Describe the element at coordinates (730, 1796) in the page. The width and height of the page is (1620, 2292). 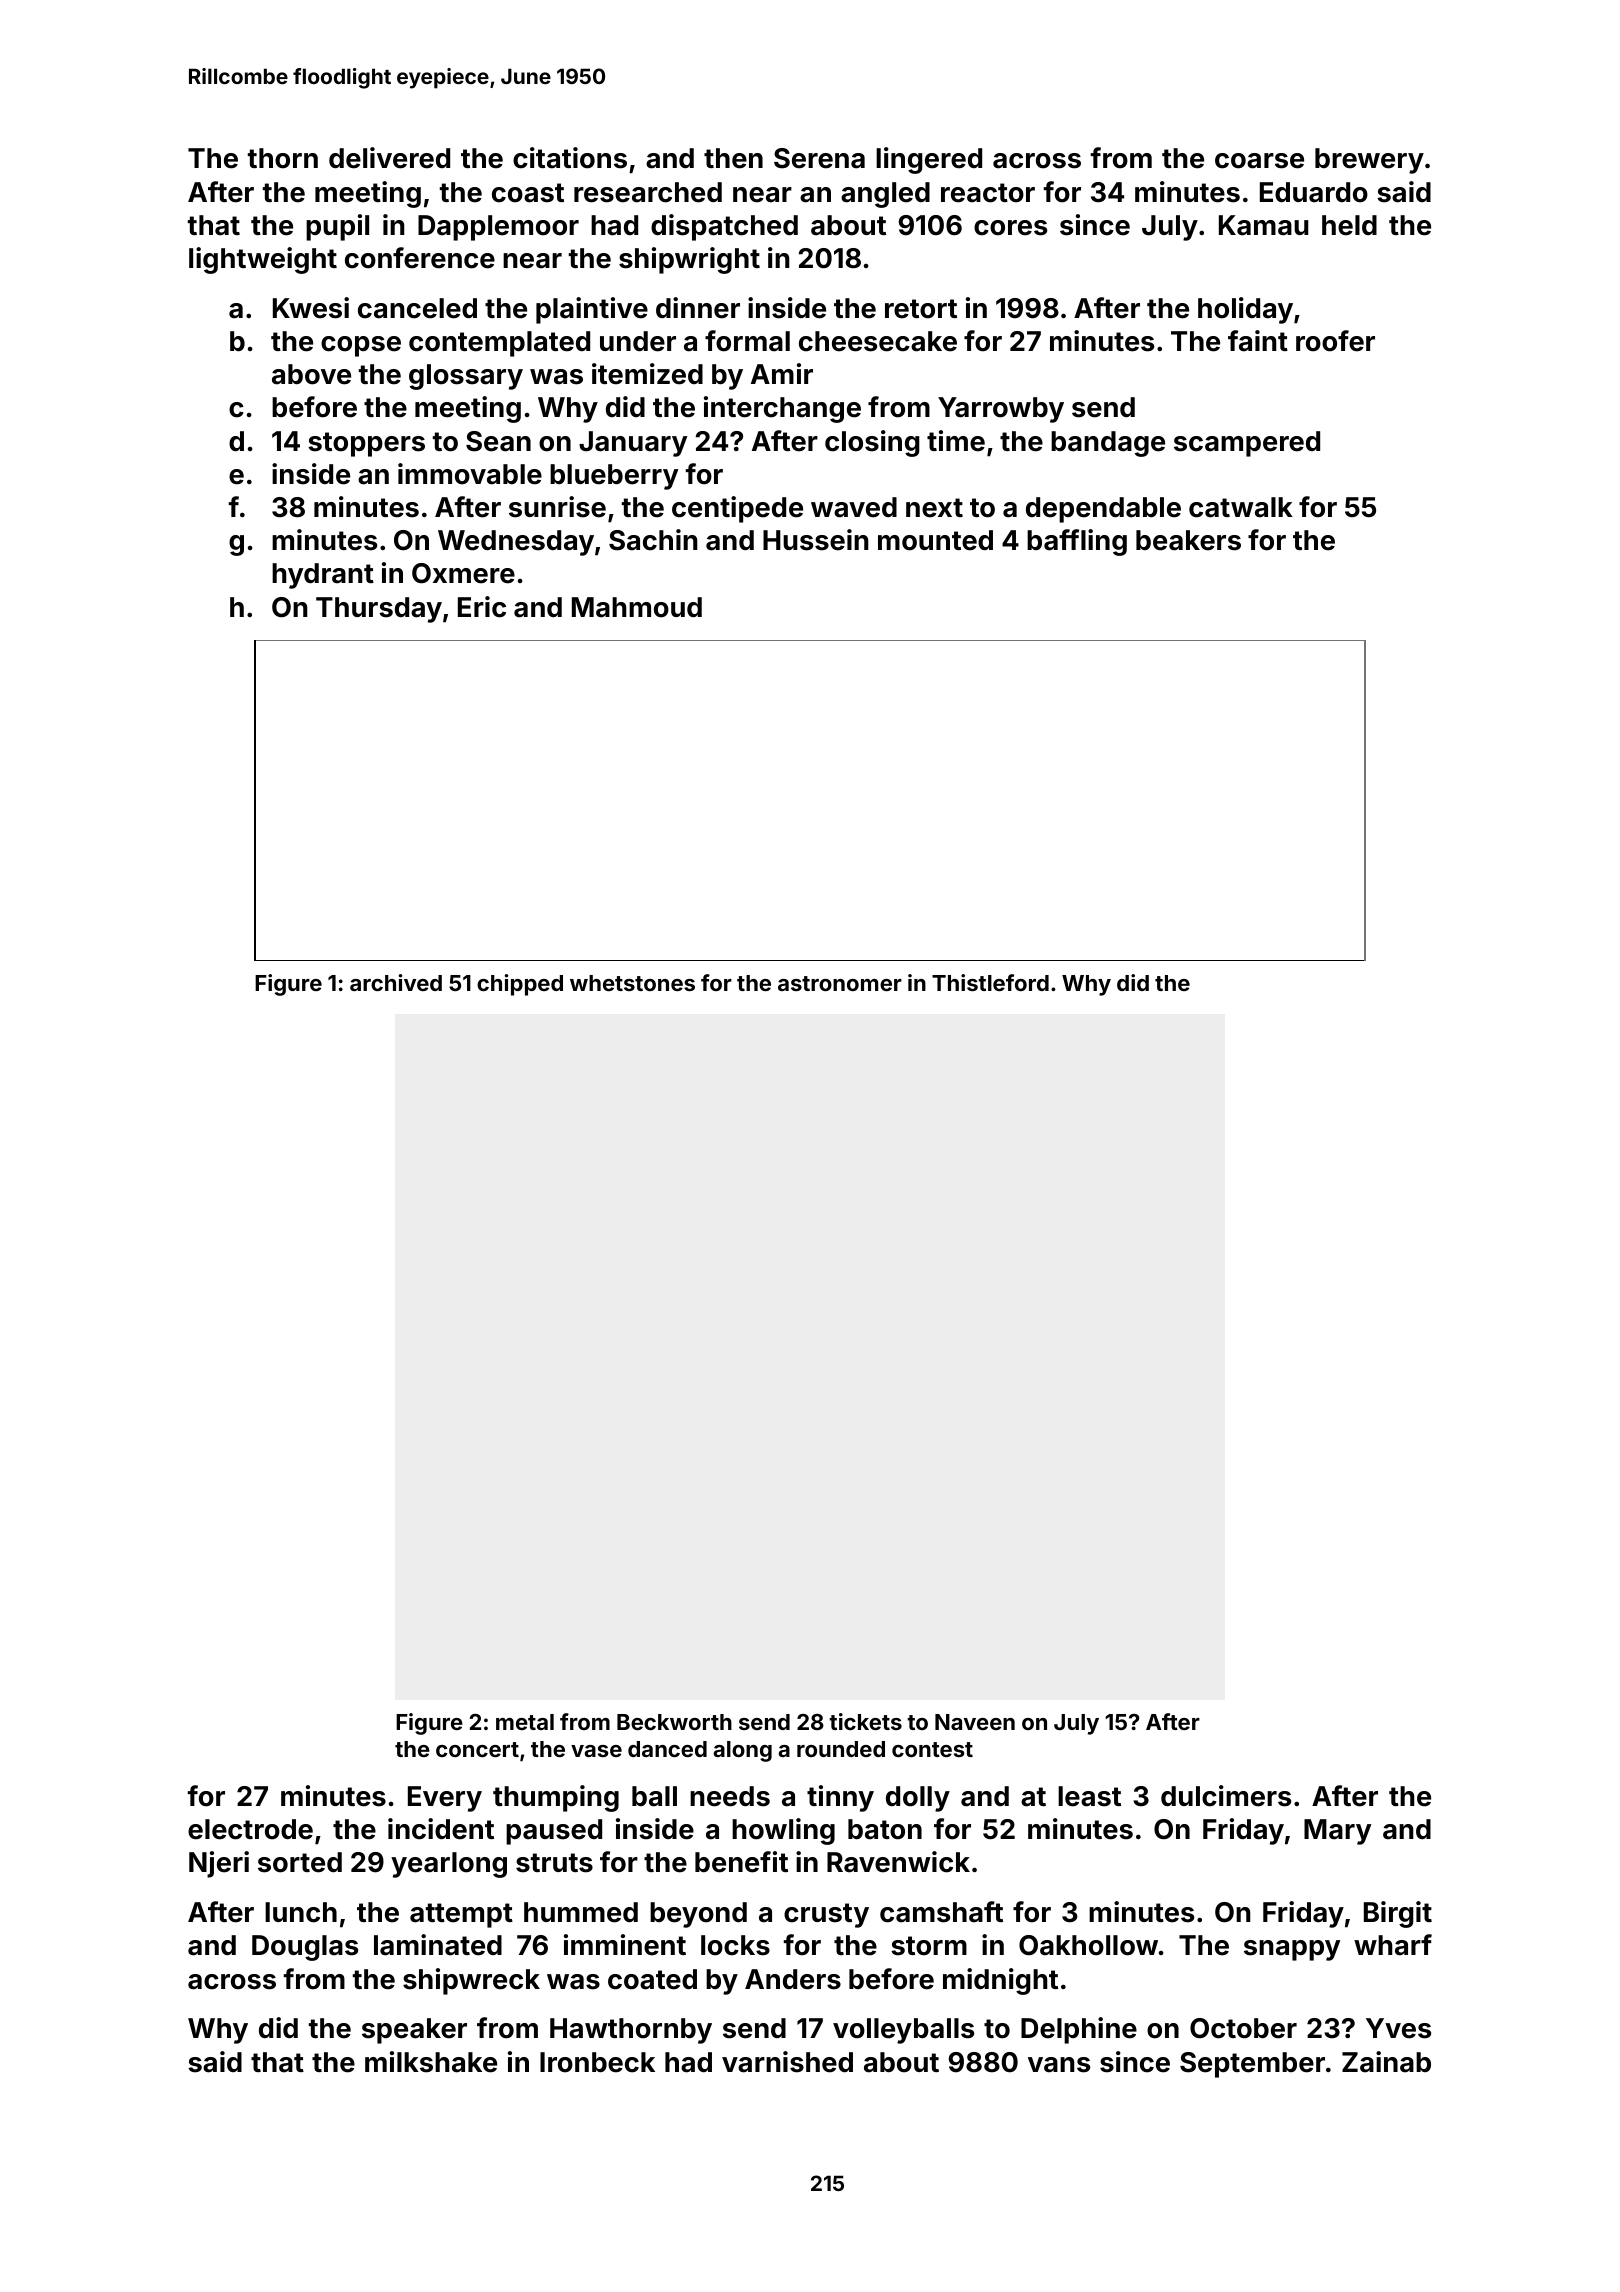
I see `needs` at that location.
